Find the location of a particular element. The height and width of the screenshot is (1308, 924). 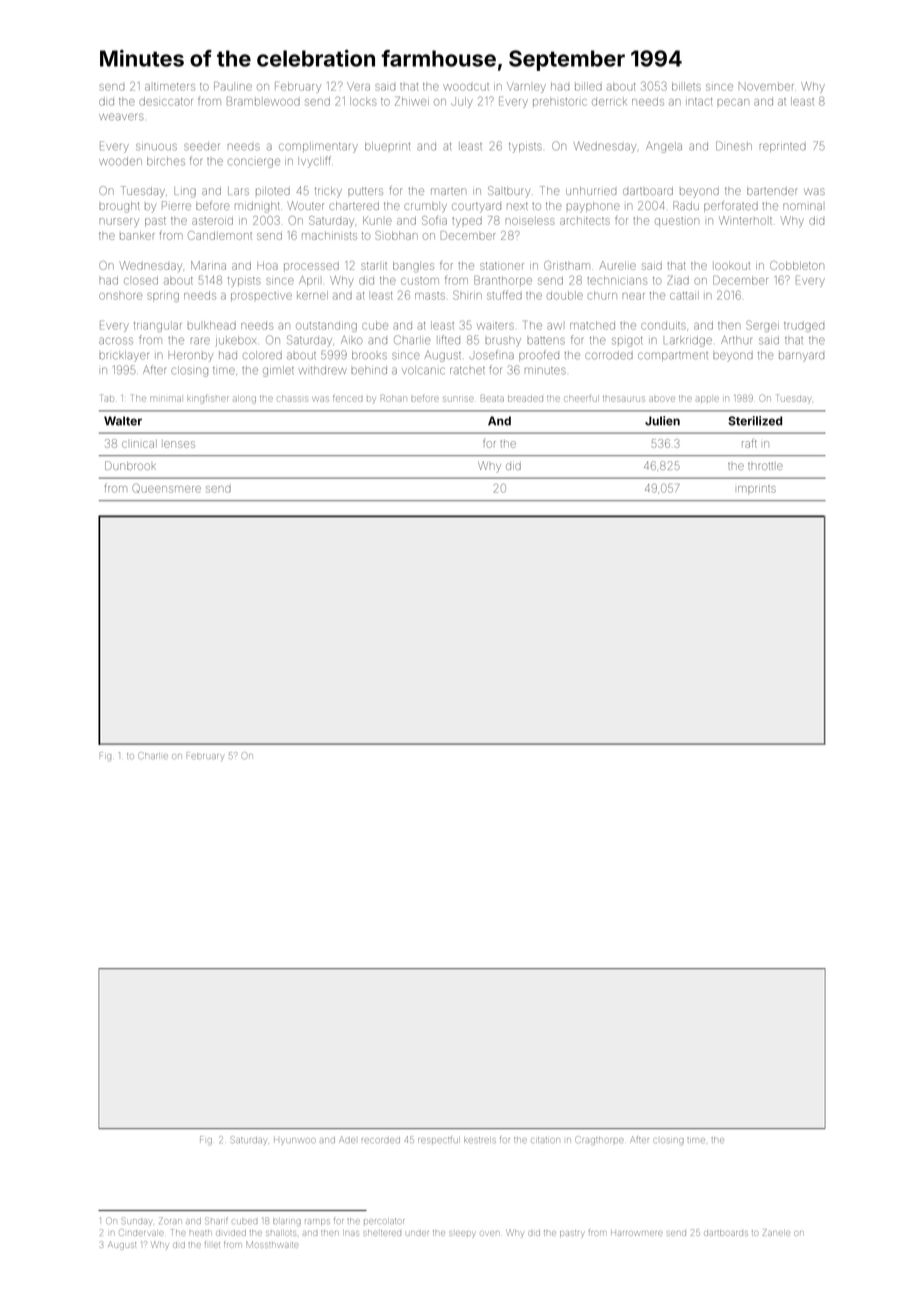

billed is located at coordinates (588, 86).
